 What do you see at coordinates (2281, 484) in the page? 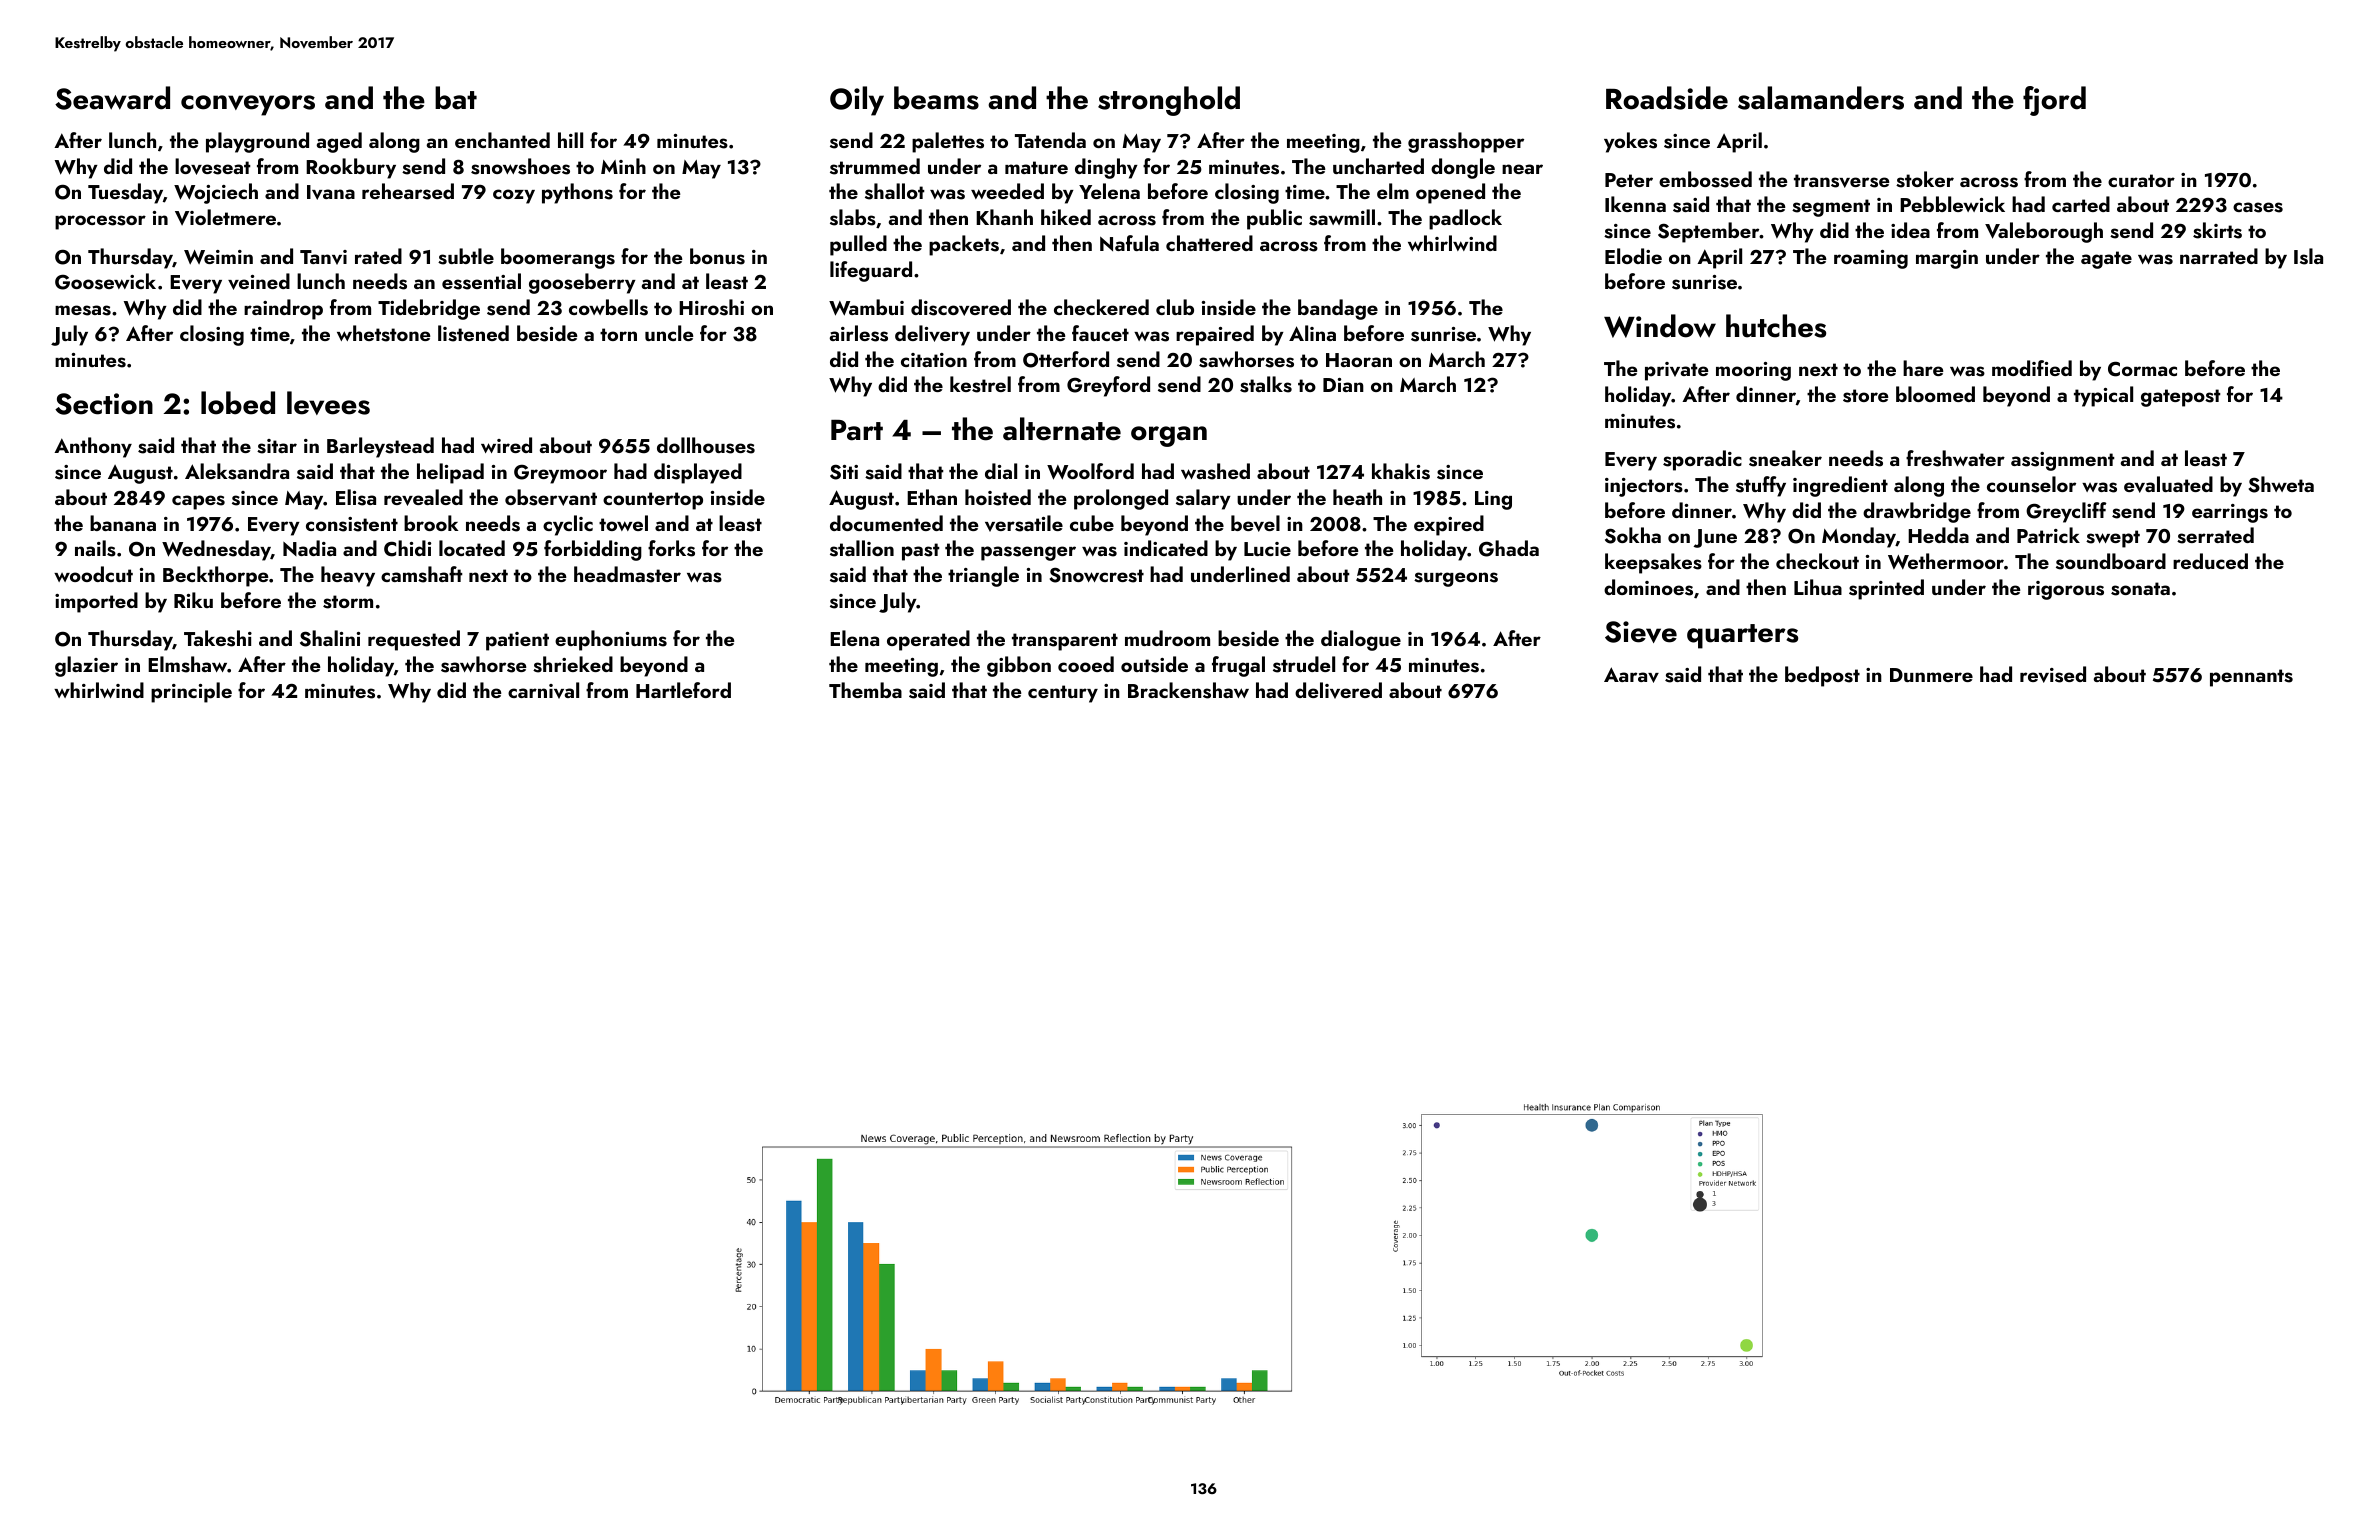
I see `Shweta` at bounding box center [2281, 484].
